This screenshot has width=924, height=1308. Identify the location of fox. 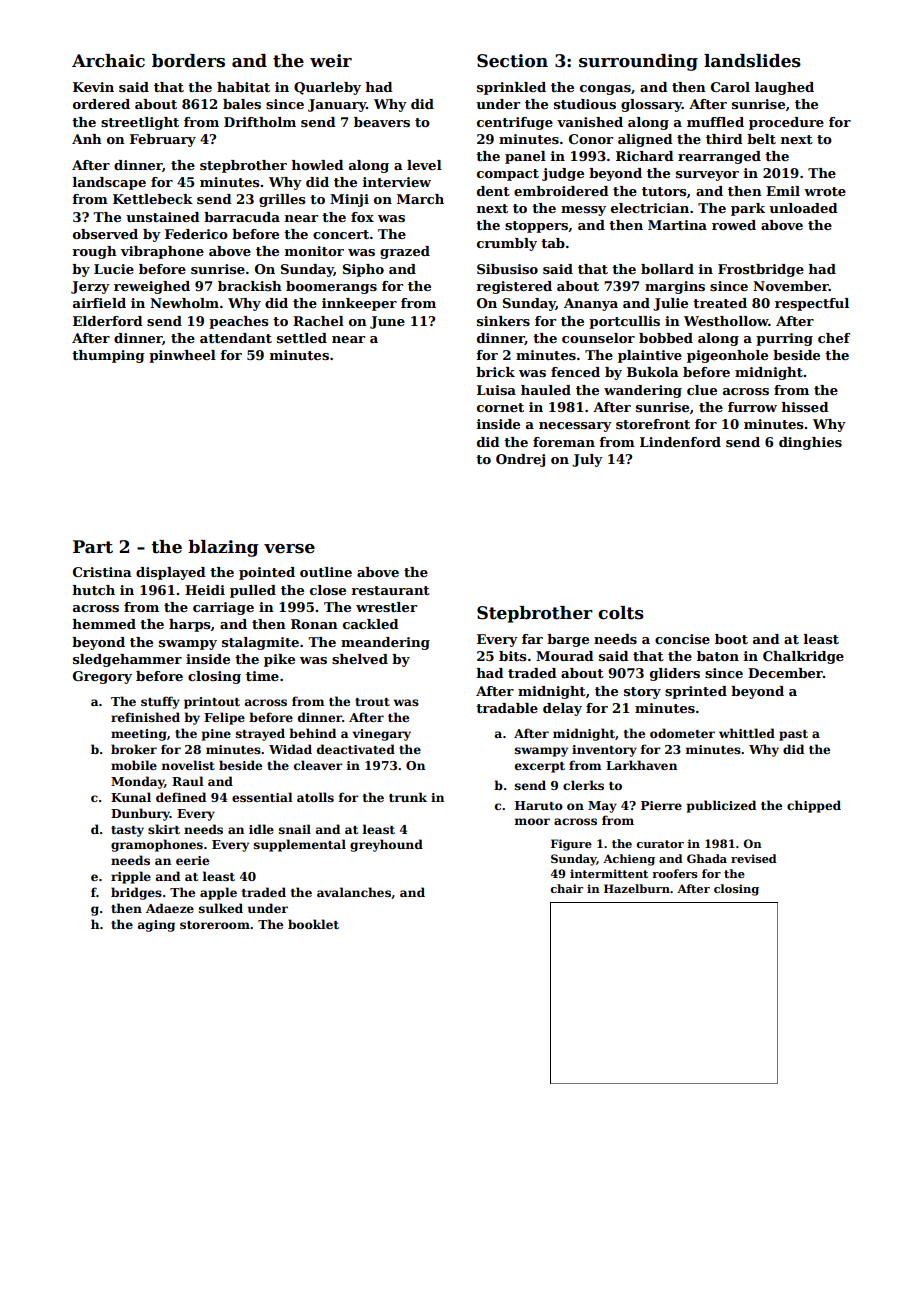
(362, 217).
